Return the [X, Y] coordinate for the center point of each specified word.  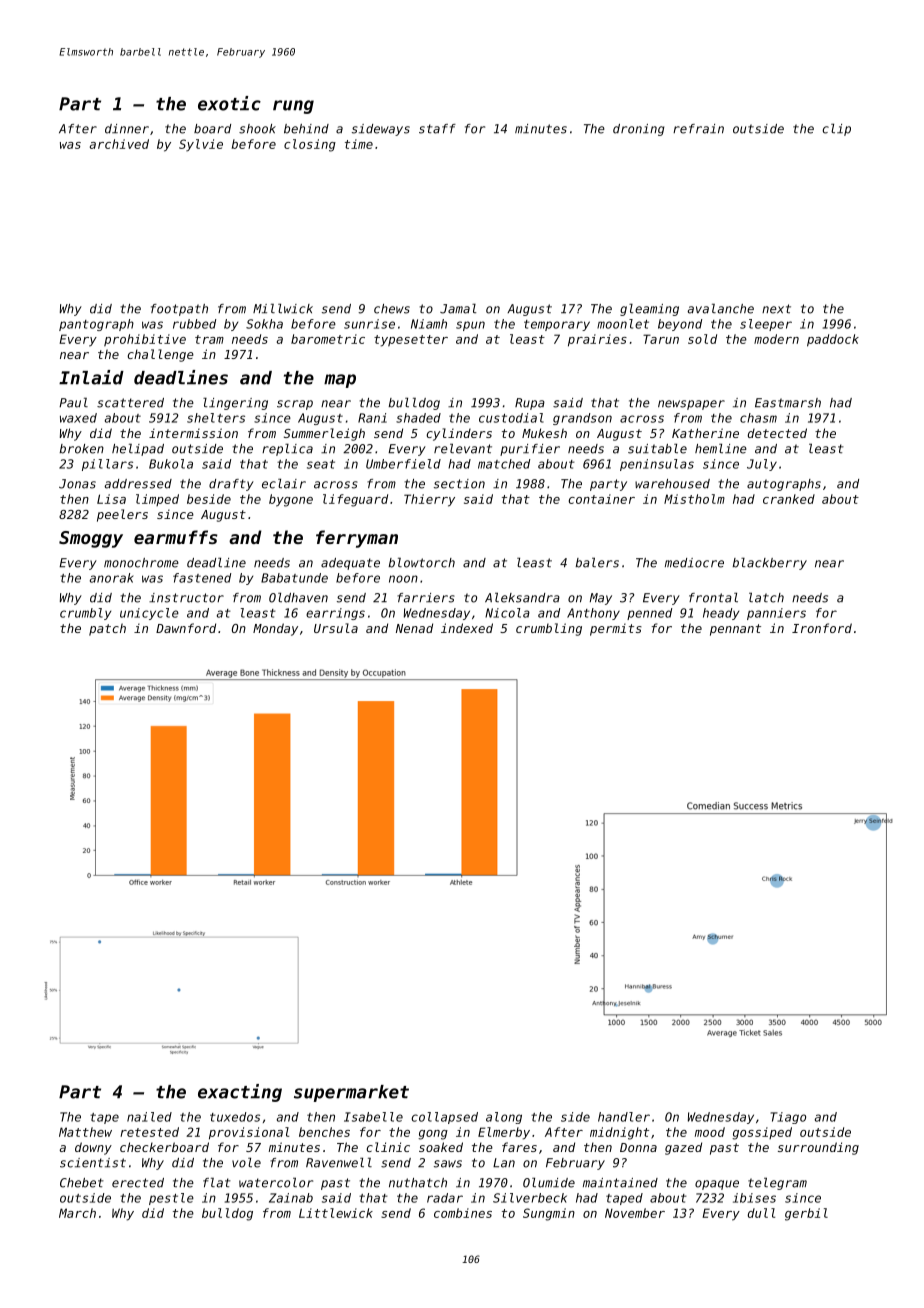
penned [649, 614]
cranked [789, 499]
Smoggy [91, 539]
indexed [467, 628]
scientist [93, 1163]
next [776, 309]
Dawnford [186, 628]
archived [119, 144]
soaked [441, 1147]
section [459, 484]
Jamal [458, 308]
